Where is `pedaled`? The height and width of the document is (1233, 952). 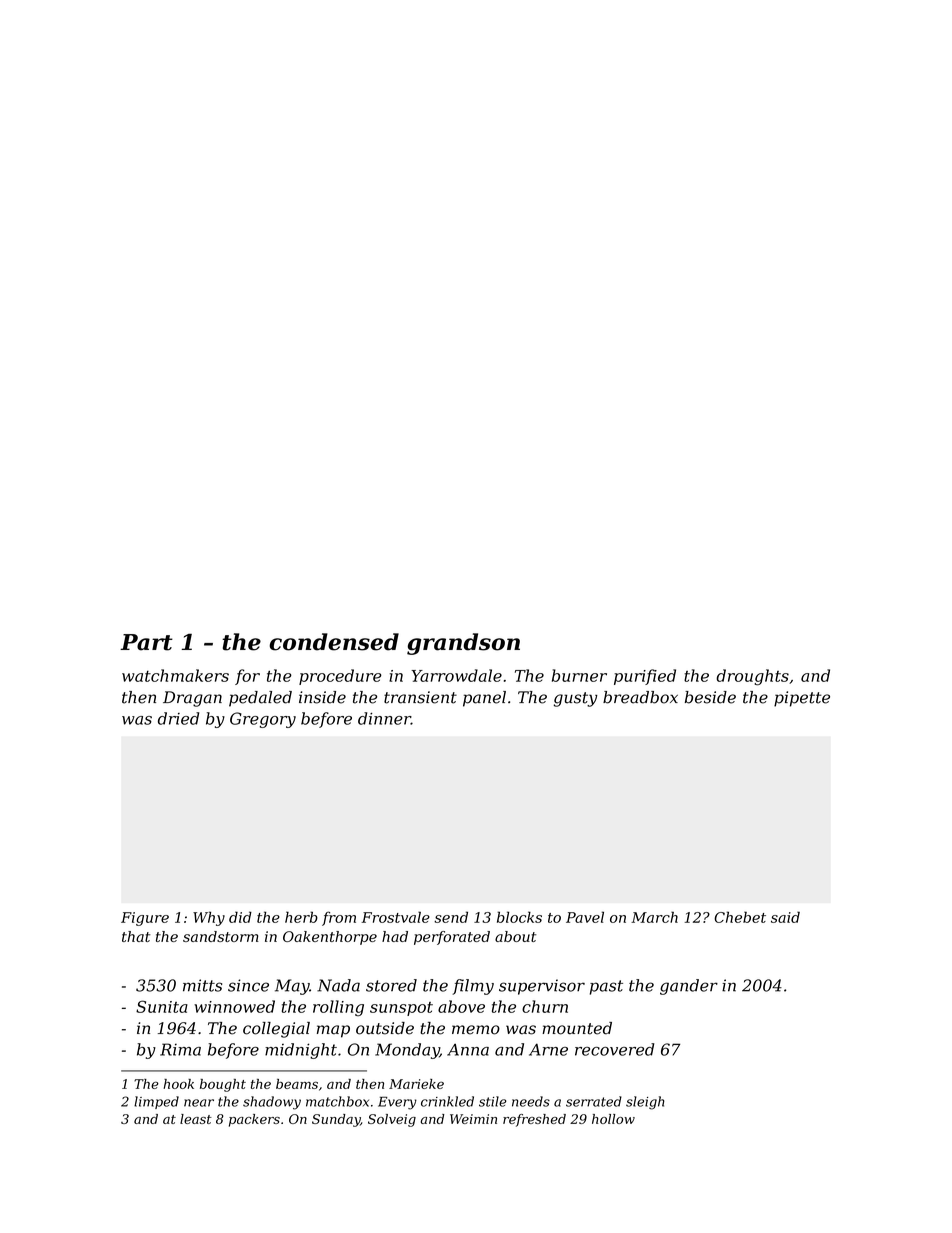 pedaled is located at coordinates (260, 699).
